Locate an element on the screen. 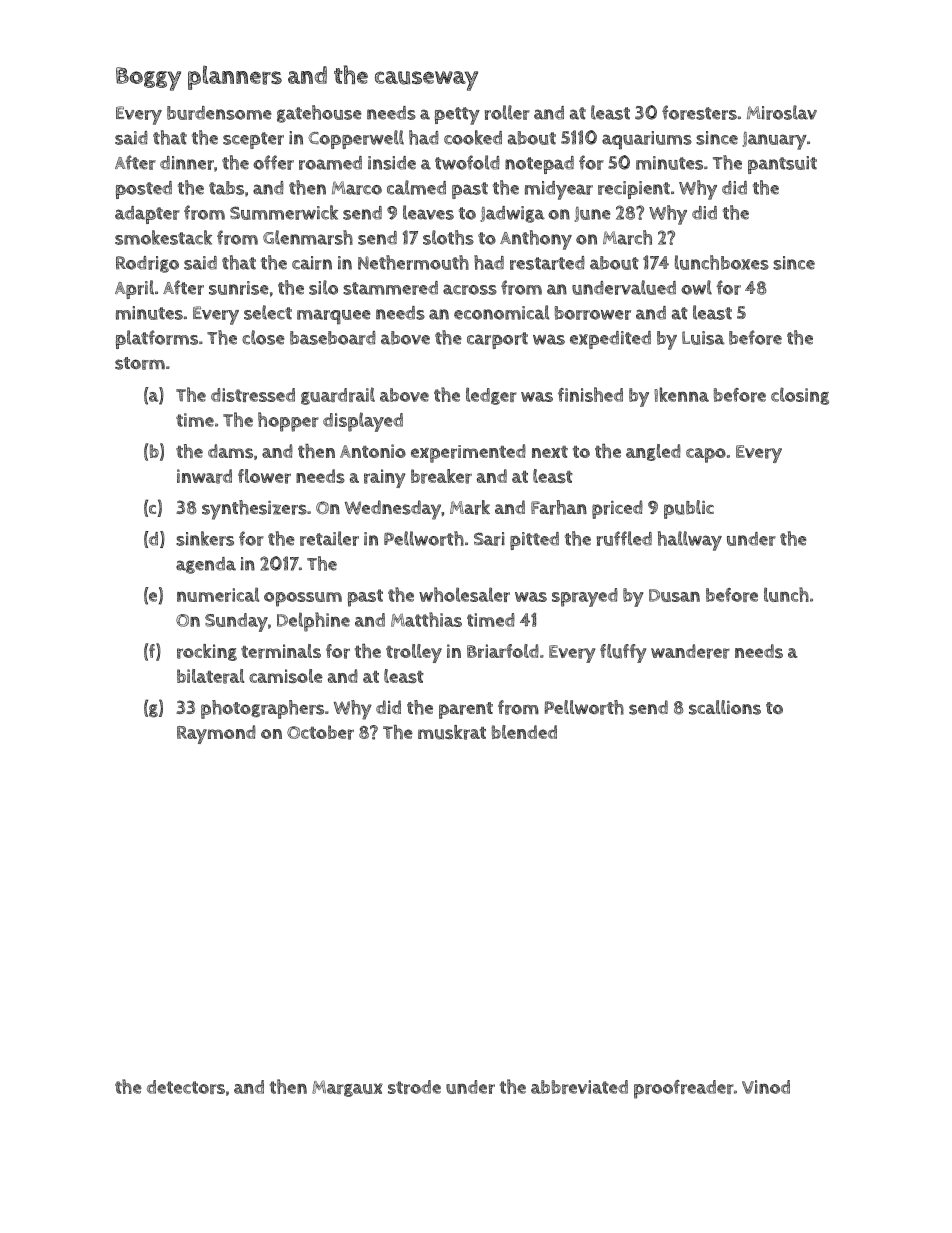 The height and width of the screenshot is (1233, 952). twofold is located at coordinates (467, 162).
